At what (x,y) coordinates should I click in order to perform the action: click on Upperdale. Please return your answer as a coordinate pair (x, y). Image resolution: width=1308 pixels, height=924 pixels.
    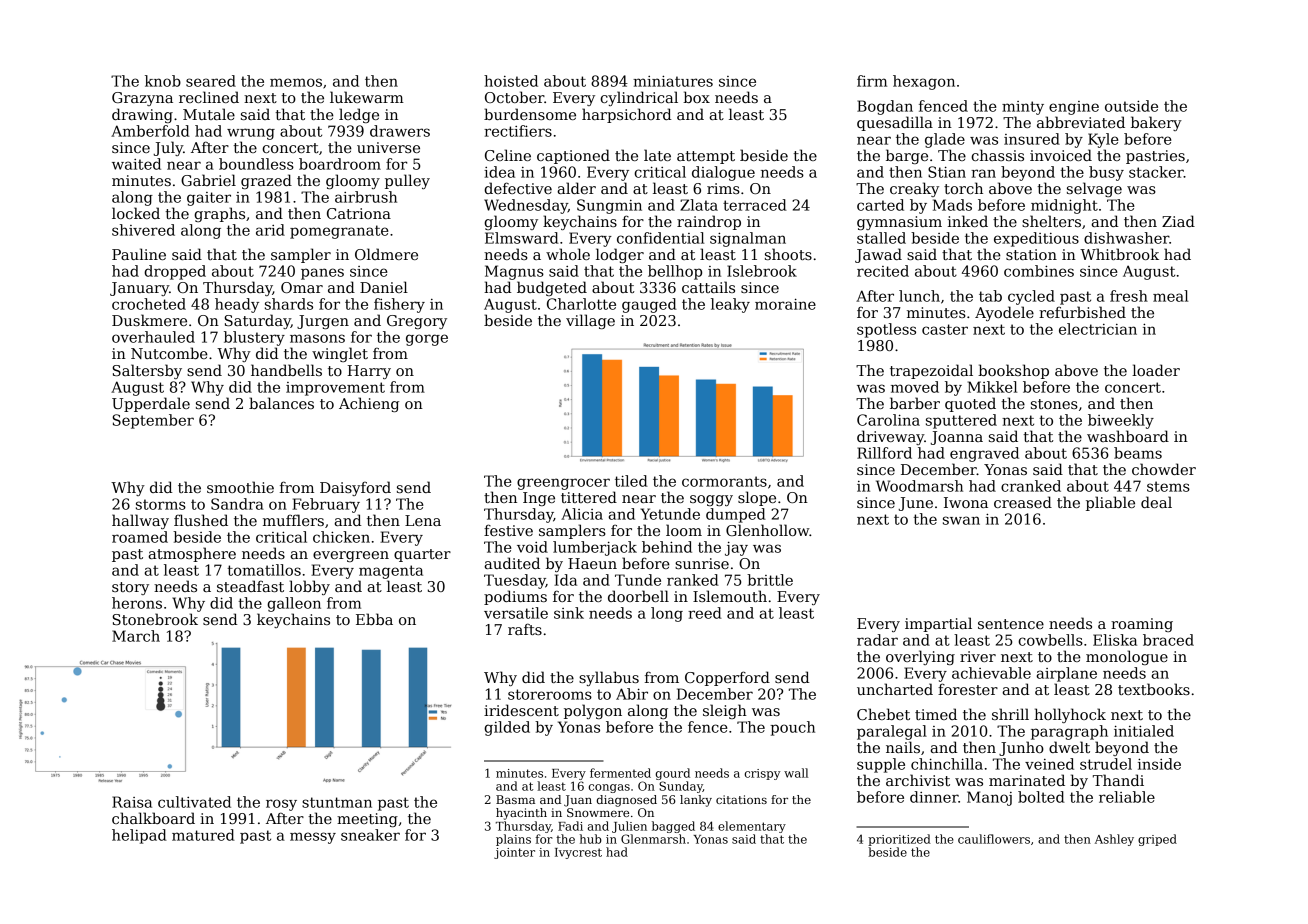
    Looking at the image, I should click on (151, 404).
